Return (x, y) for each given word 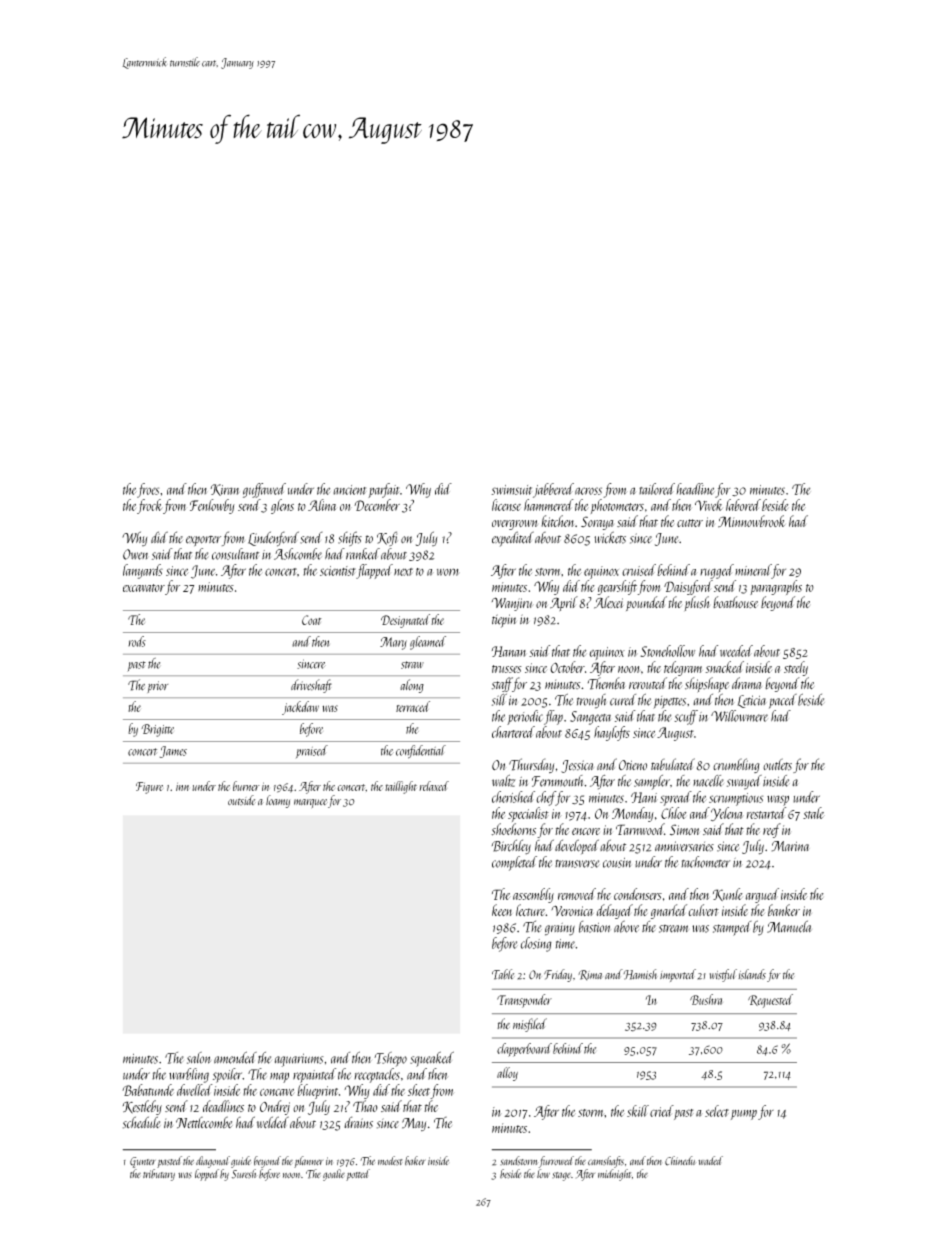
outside (242, 800)
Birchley (511, 847)
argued (762, 895)
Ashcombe (298, 554)
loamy (278, 801)
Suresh (244, 1174)
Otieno (633, 765)
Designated (405, 621)
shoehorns (513, 829)
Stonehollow (667, 651)
